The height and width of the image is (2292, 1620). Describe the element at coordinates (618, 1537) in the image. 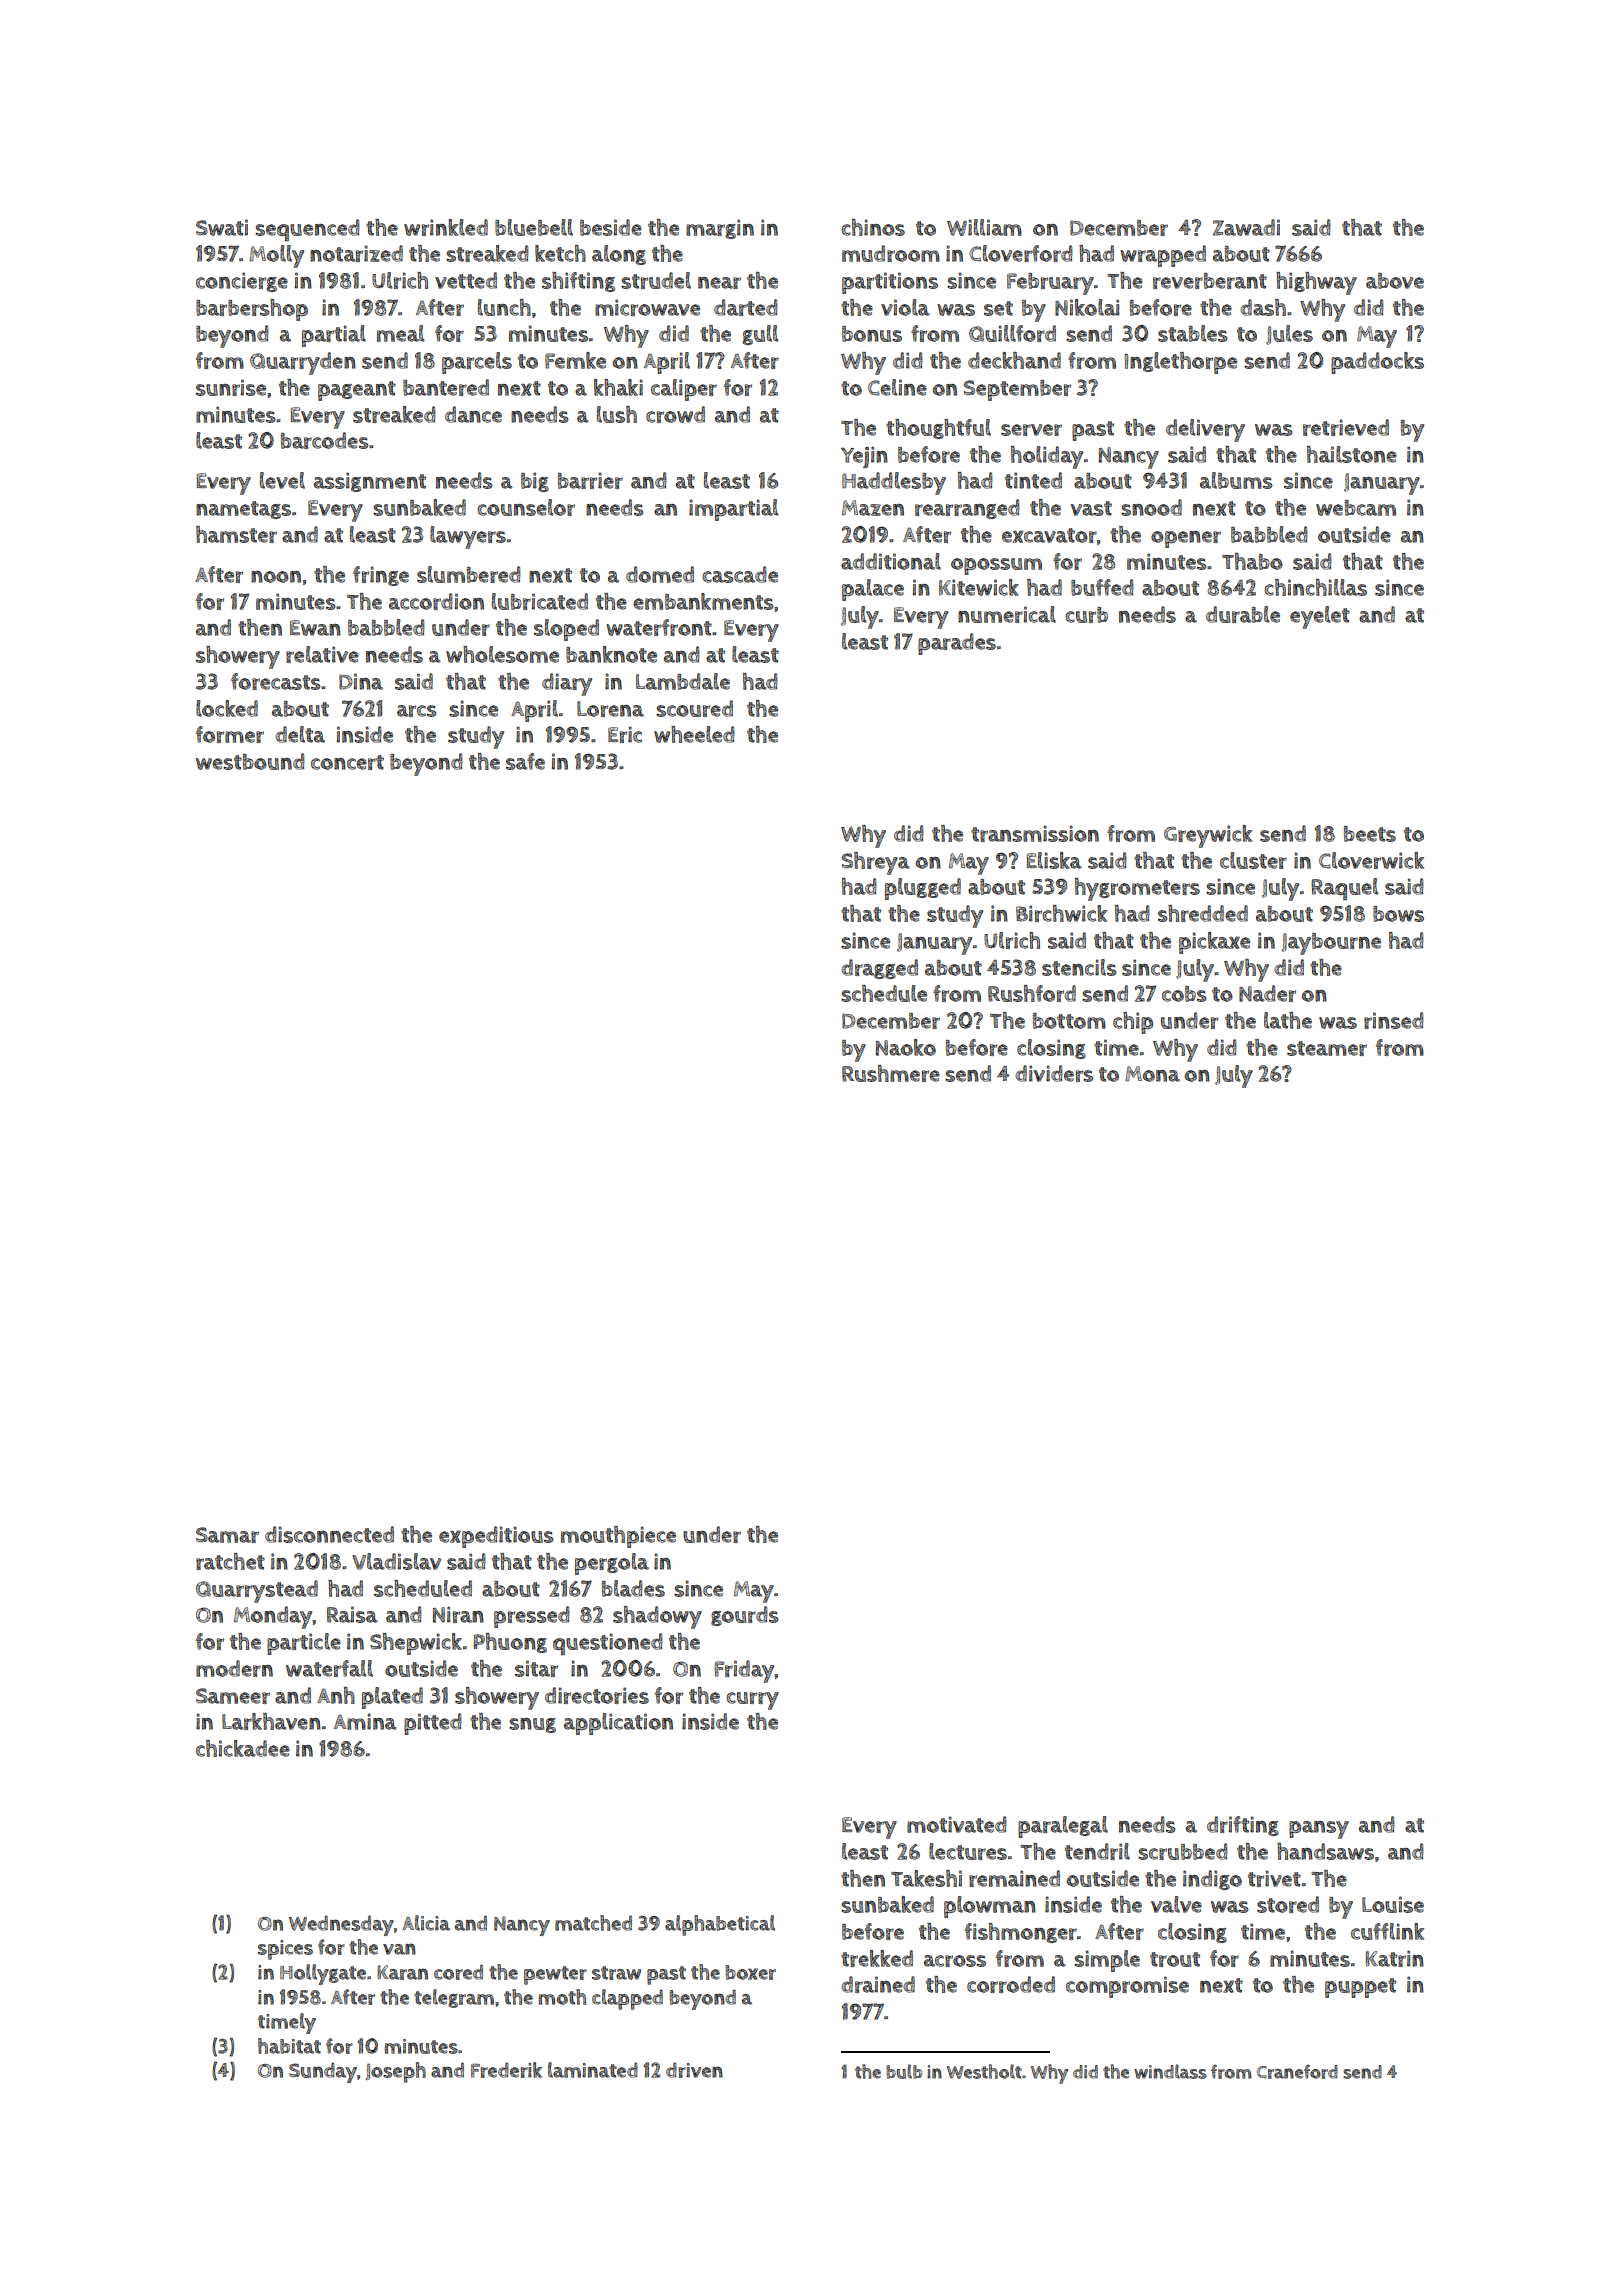

I see `mouthpiece` at that location.
